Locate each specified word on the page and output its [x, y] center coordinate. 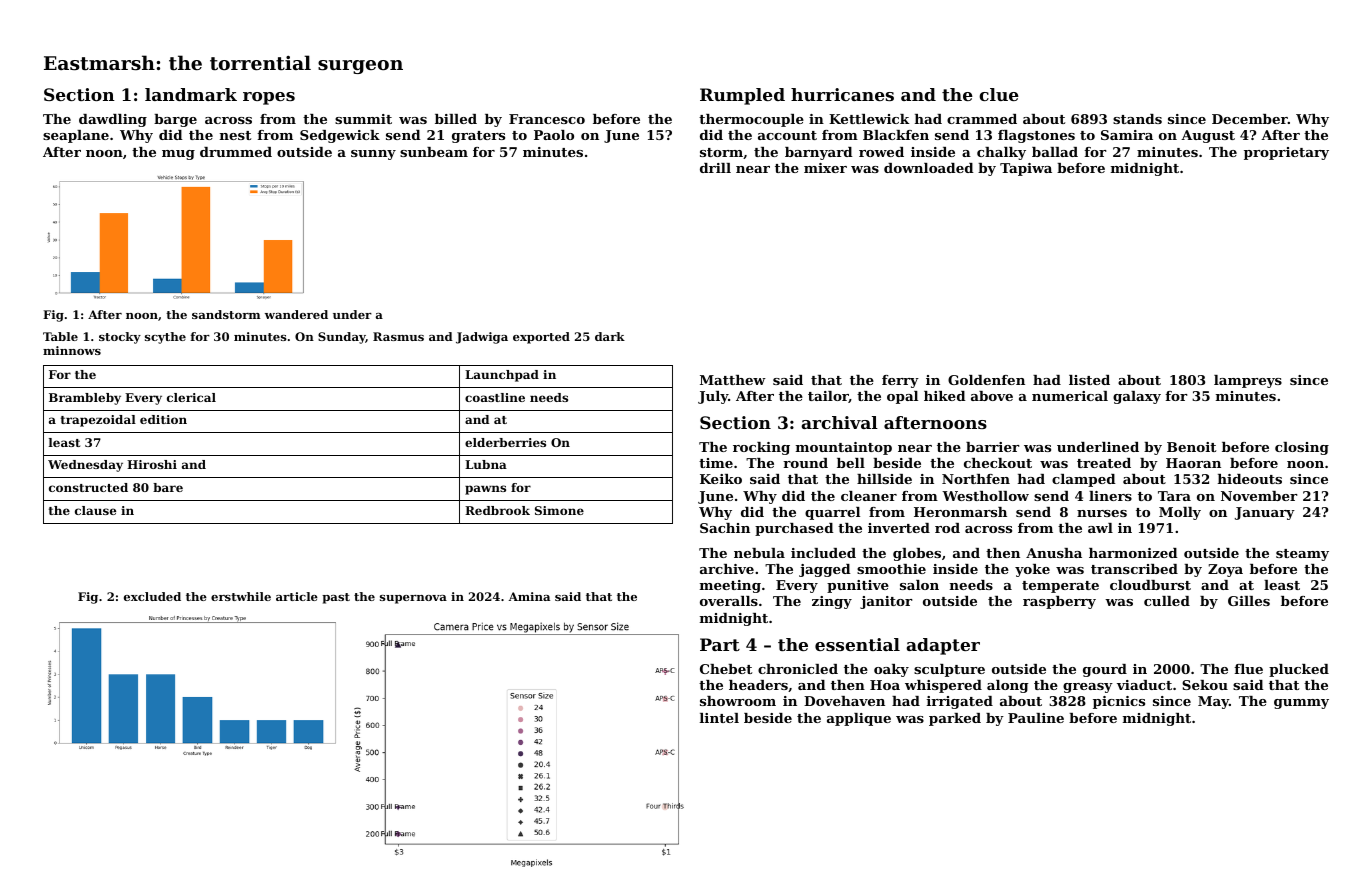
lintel [719, 718]
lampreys [1248, 381]
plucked [1299, 670]
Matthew [733, 380]
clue [999, 94]
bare [168, 487]
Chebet [726, 669]
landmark [191, 94]
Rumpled [742, 96]
